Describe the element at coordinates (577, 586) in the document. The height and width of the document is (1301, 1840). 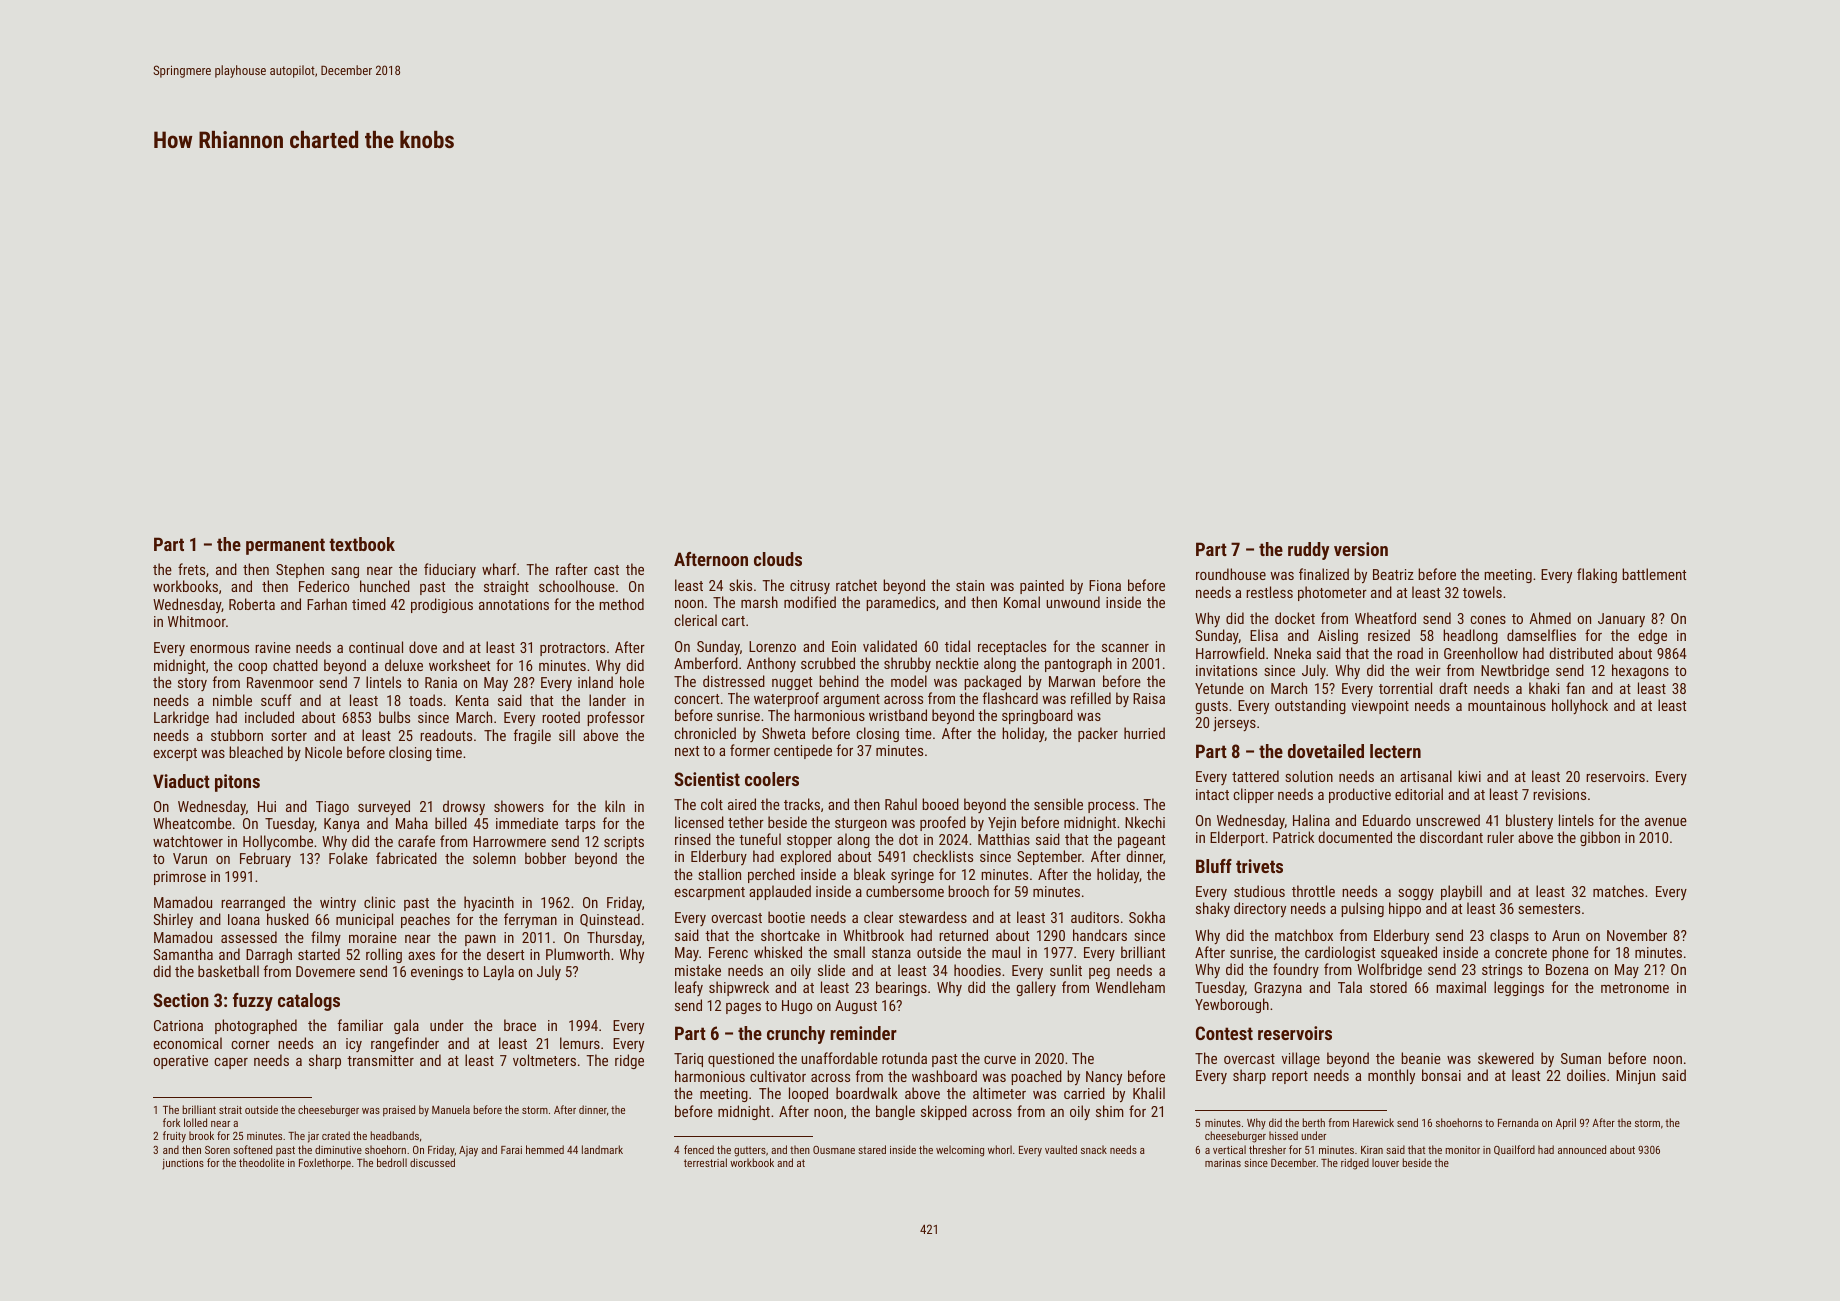
I see `schoolhouse` at that location.
